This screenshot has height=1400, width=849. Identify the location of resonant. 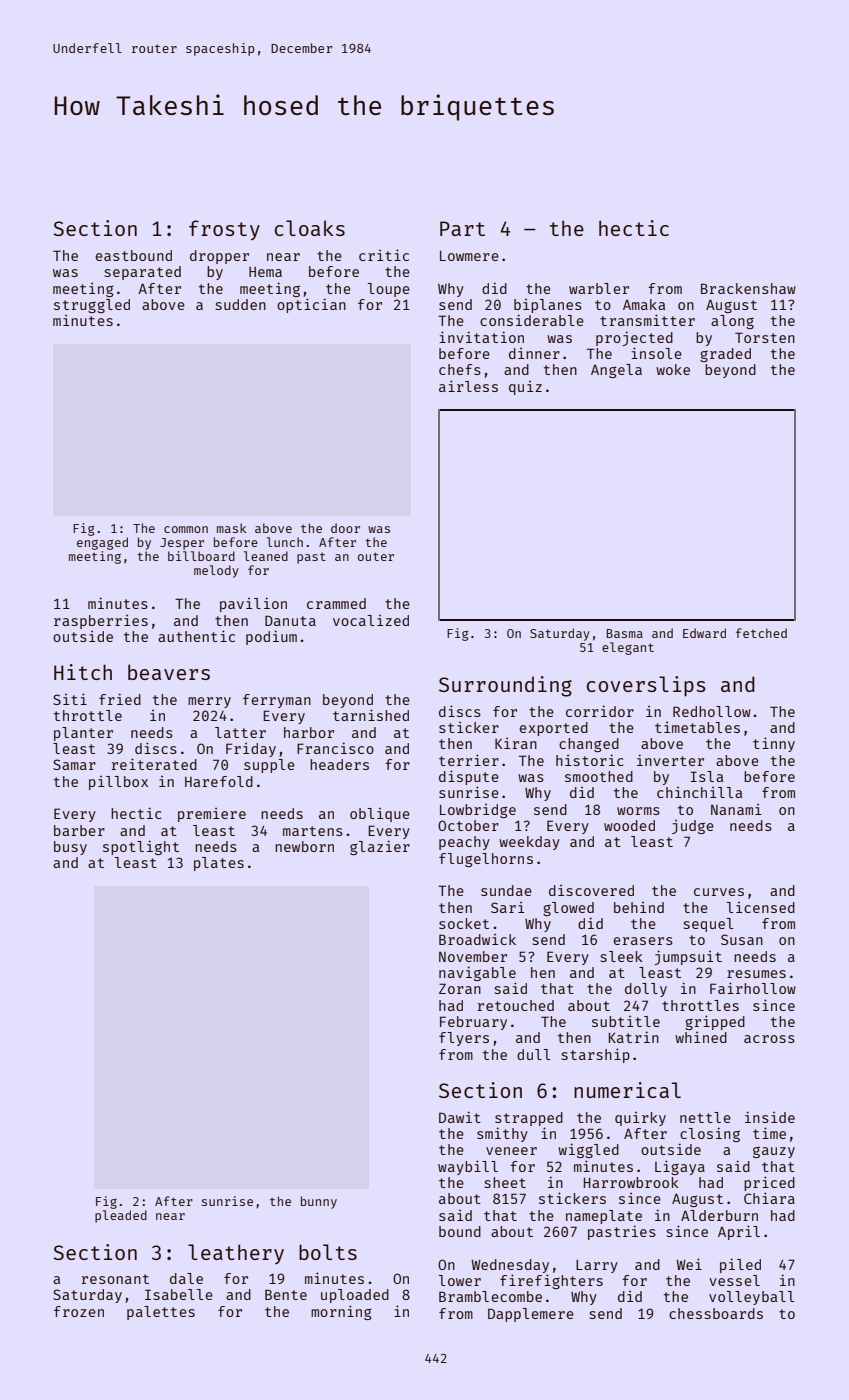
(115, 1279).
